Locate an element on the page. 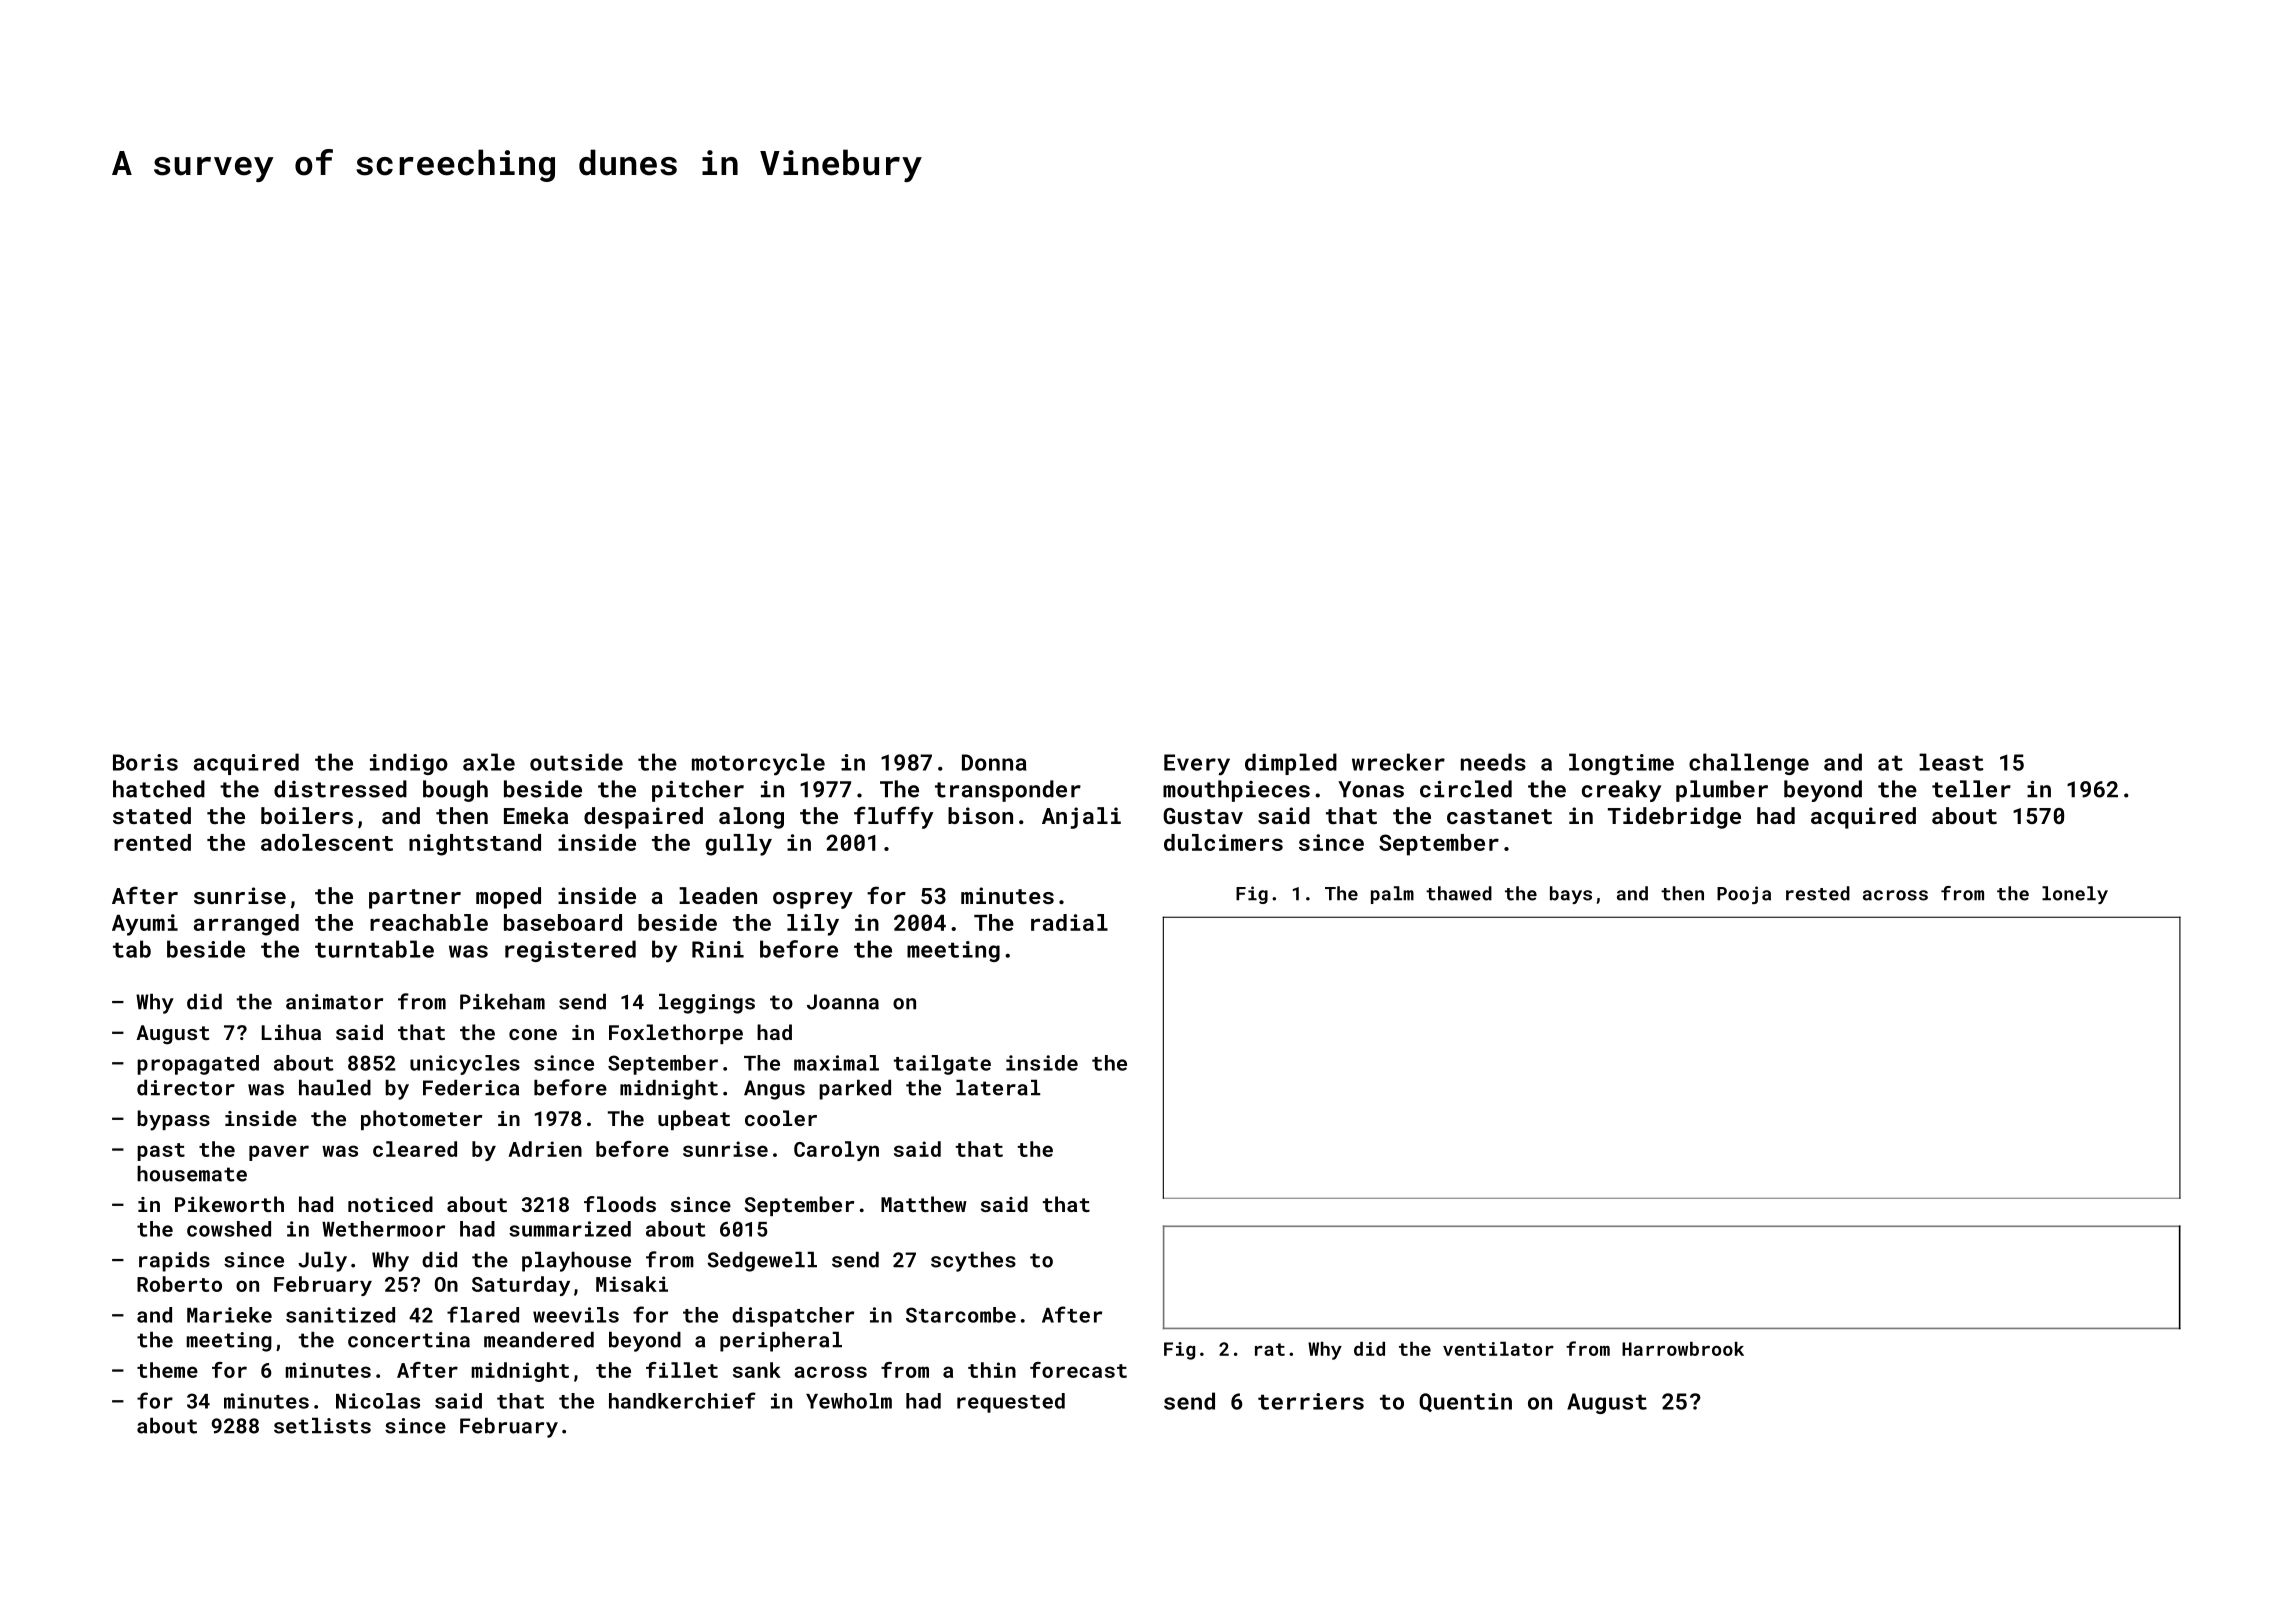  unicycles is located at coordinates (465, 1065).
